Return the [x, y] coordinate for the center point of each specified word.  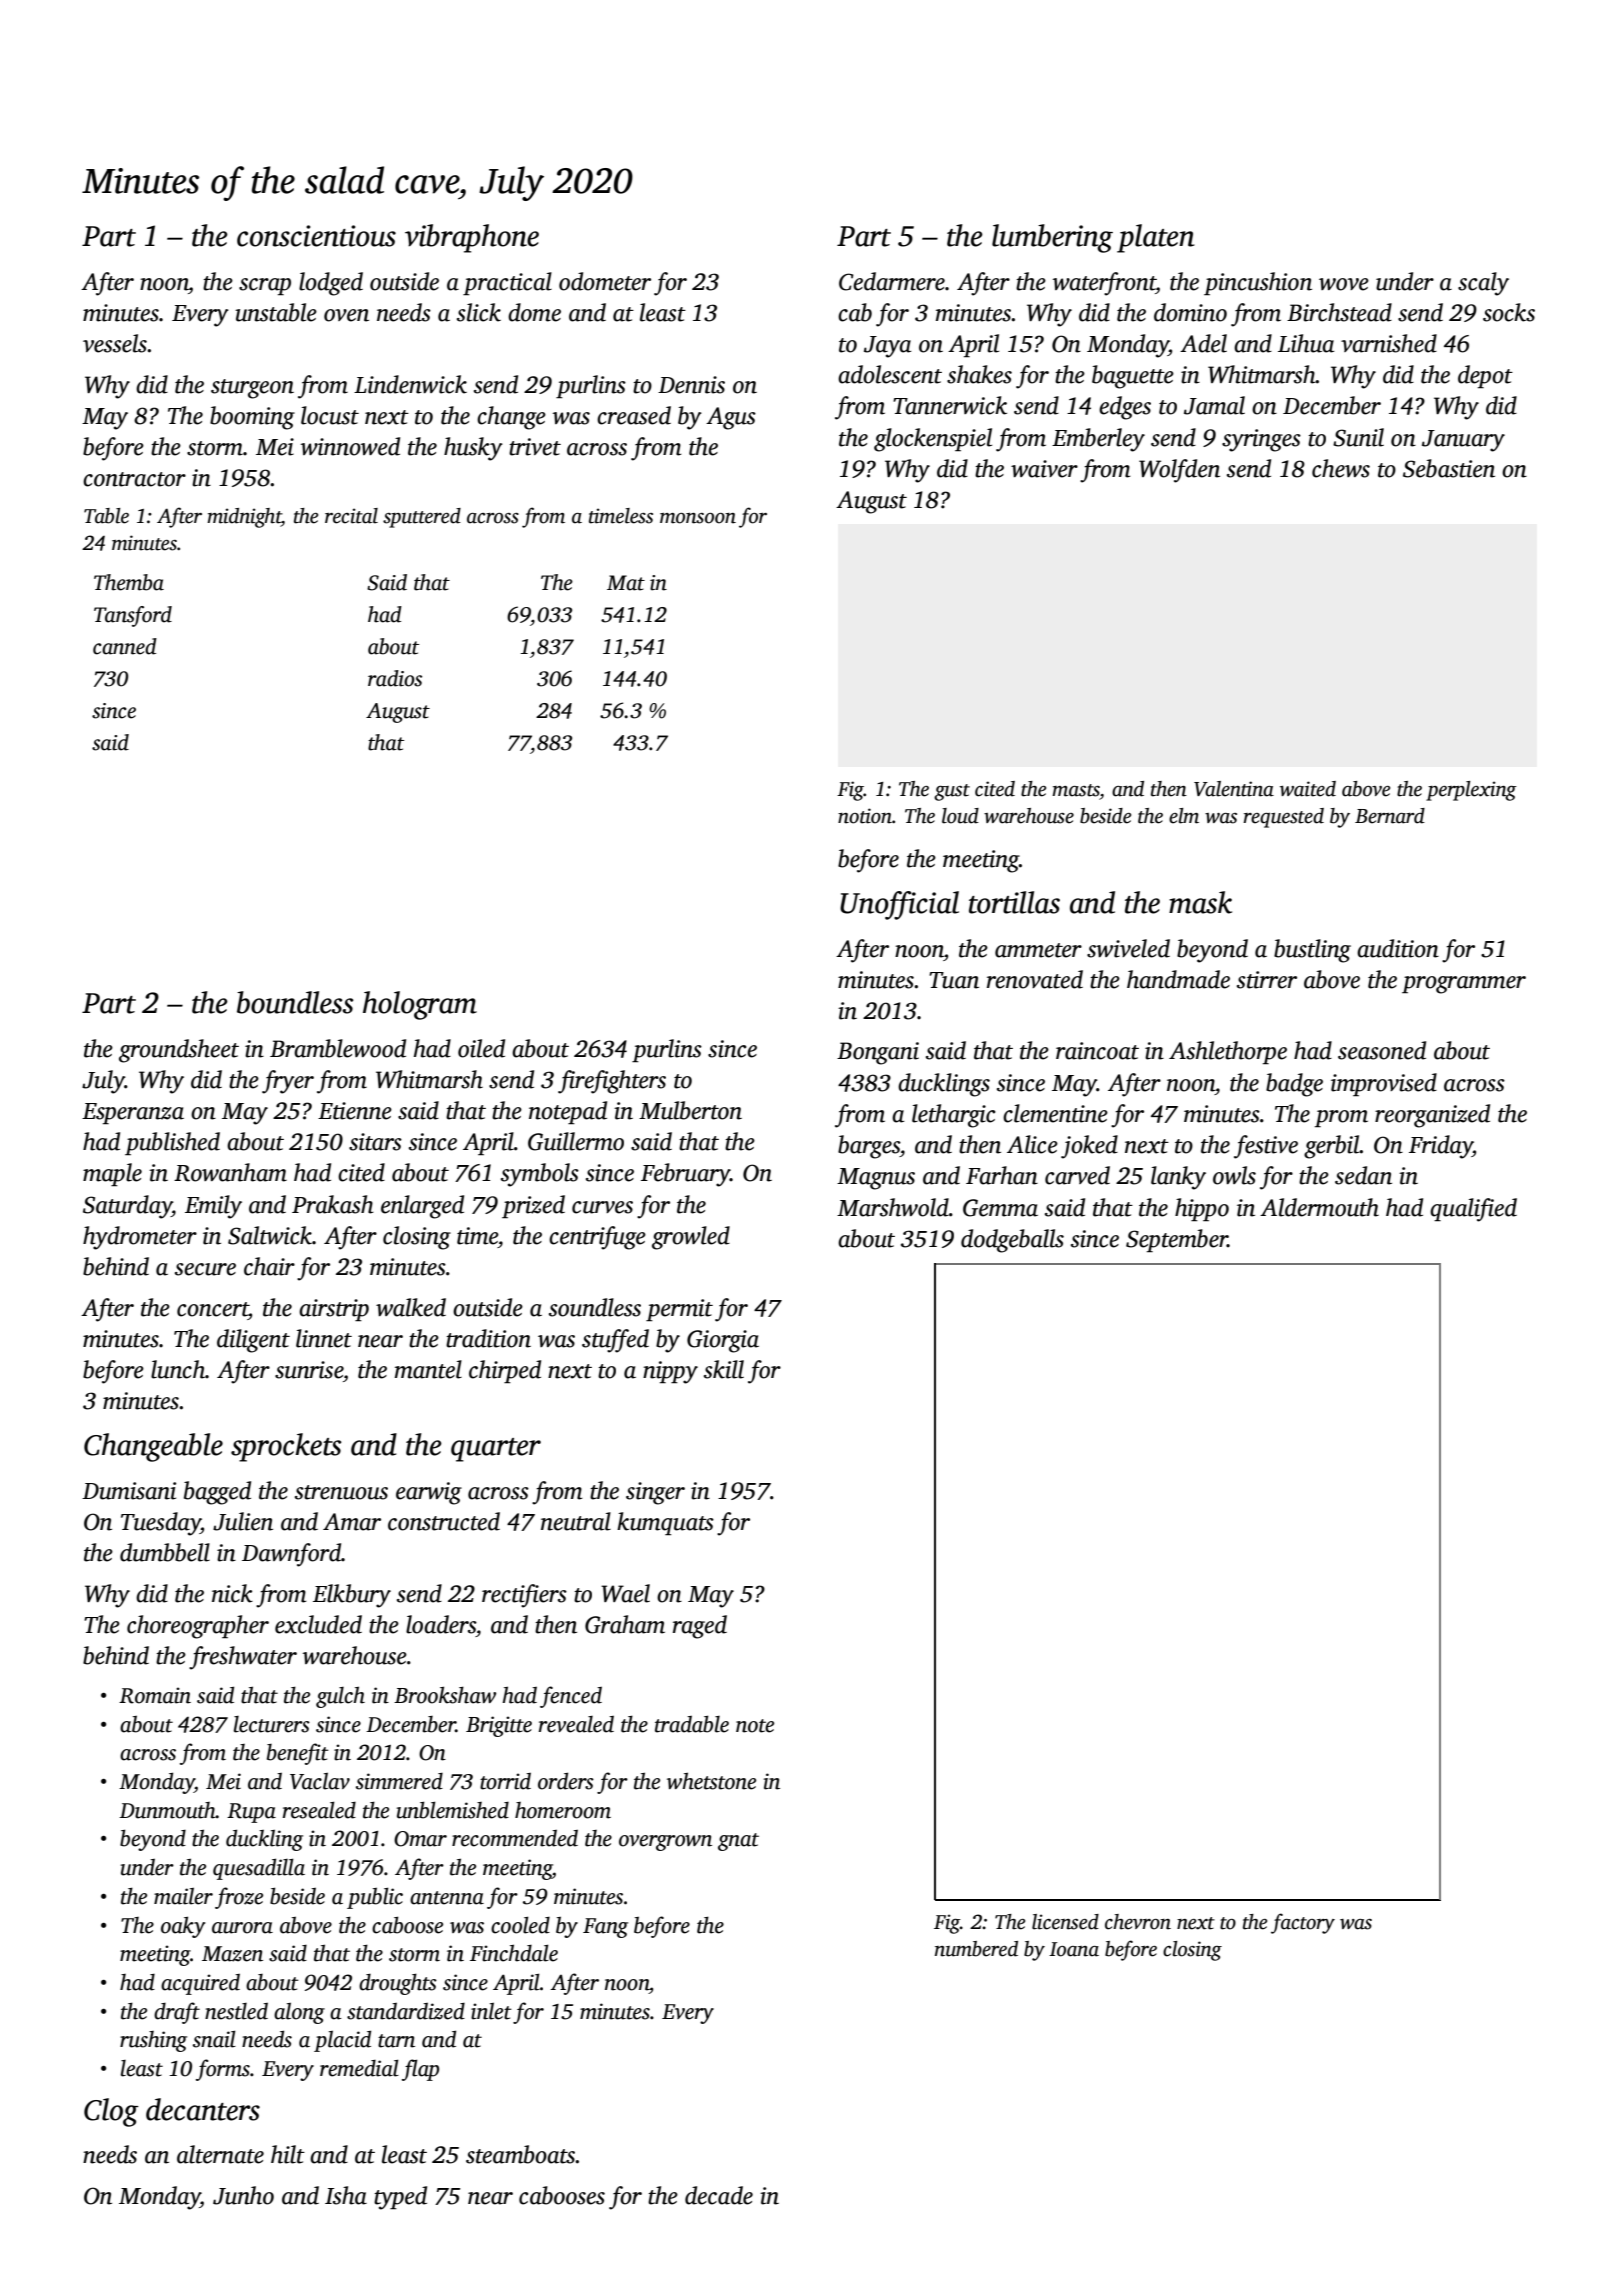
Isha [346, 2195]
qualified [1473, 1210]
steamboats [521, 2154]
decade [719, 2195]
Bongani [878, 1053]
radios [395, 678]
